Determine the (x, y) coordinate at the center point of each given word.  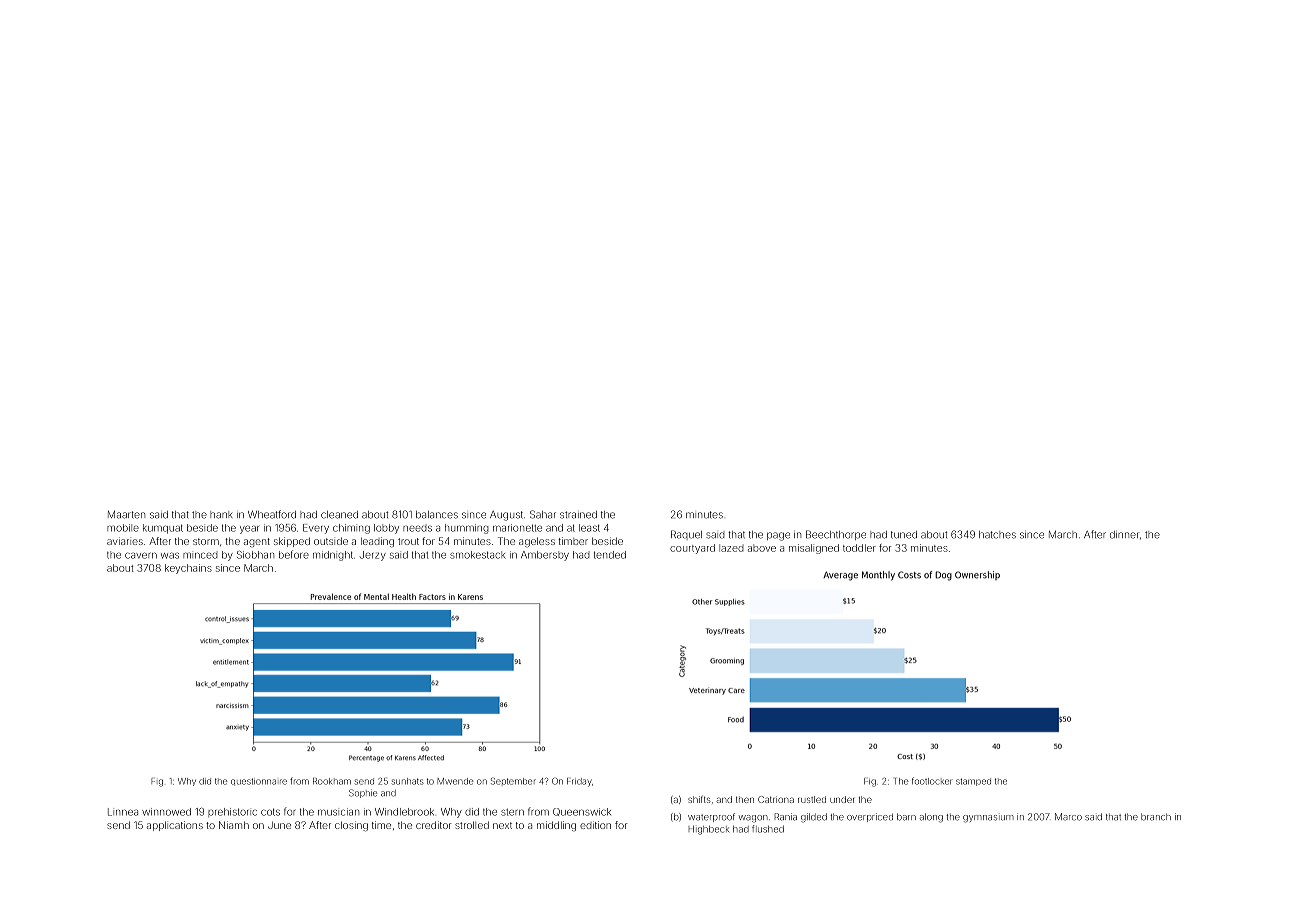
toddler (859, 548)
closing (351, 826)
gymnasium (988, 819)
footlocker (932, 781)
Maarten (126, 514)
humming (467, 529)
